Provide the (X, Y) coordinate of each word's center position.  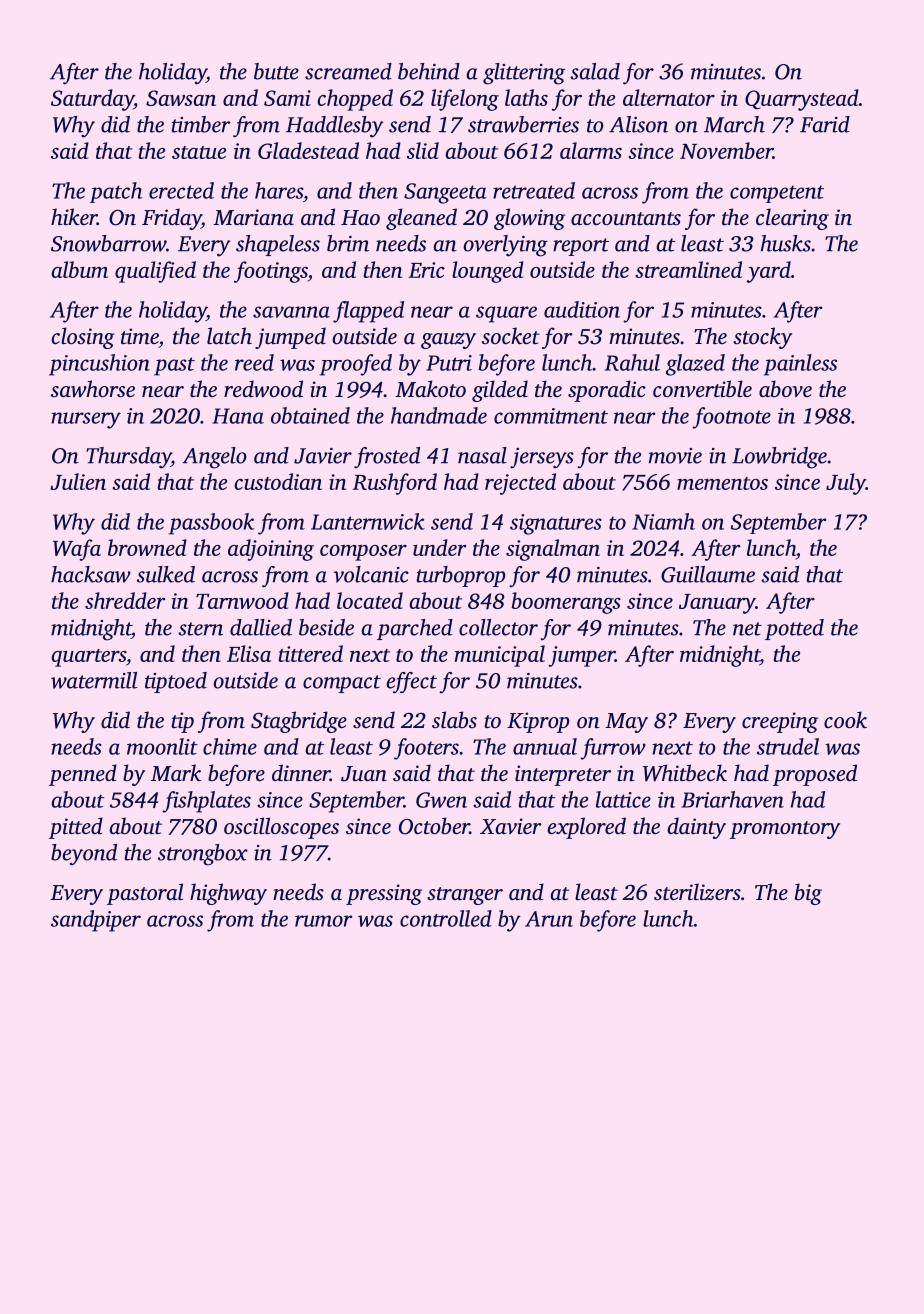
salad (595, 71)
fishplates (206, 802)
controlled (446, 918)
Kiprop (538, 722)
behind (429, 71)
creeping (780, 722)
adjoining (271, 550)
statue (199, 152)
